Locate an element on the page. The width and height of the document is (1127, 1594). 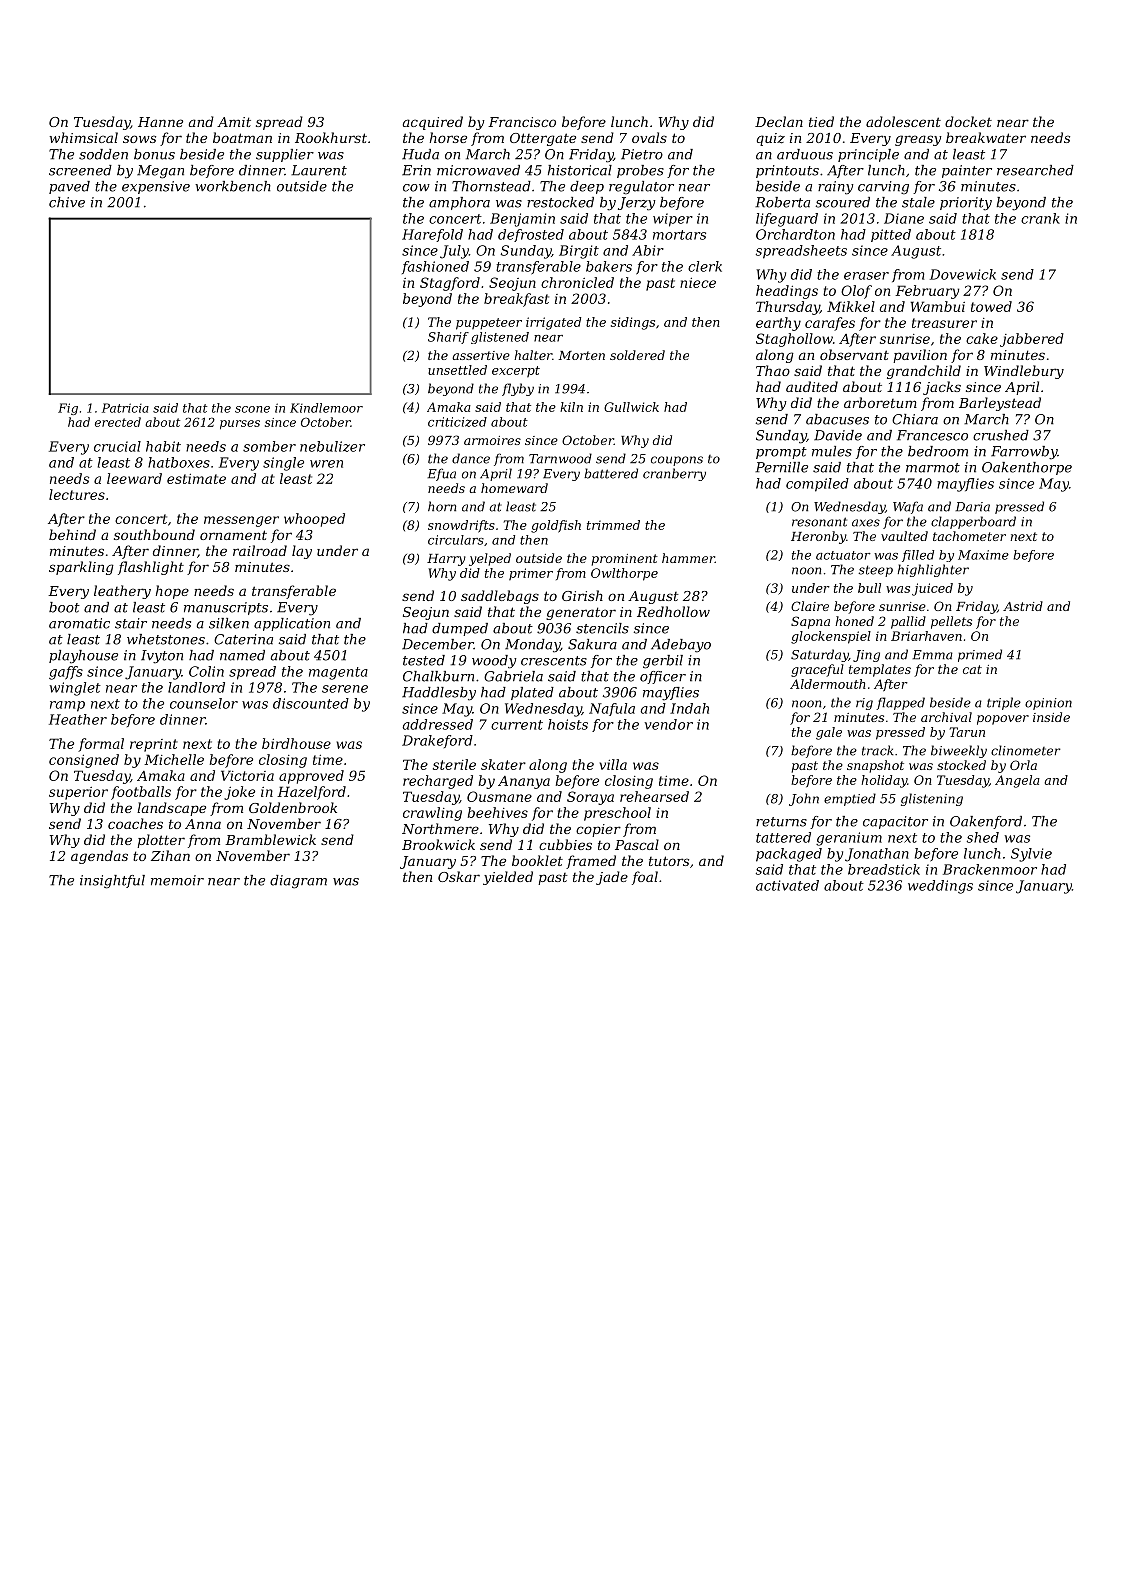
triple is located at coordinates (1004, 703).
